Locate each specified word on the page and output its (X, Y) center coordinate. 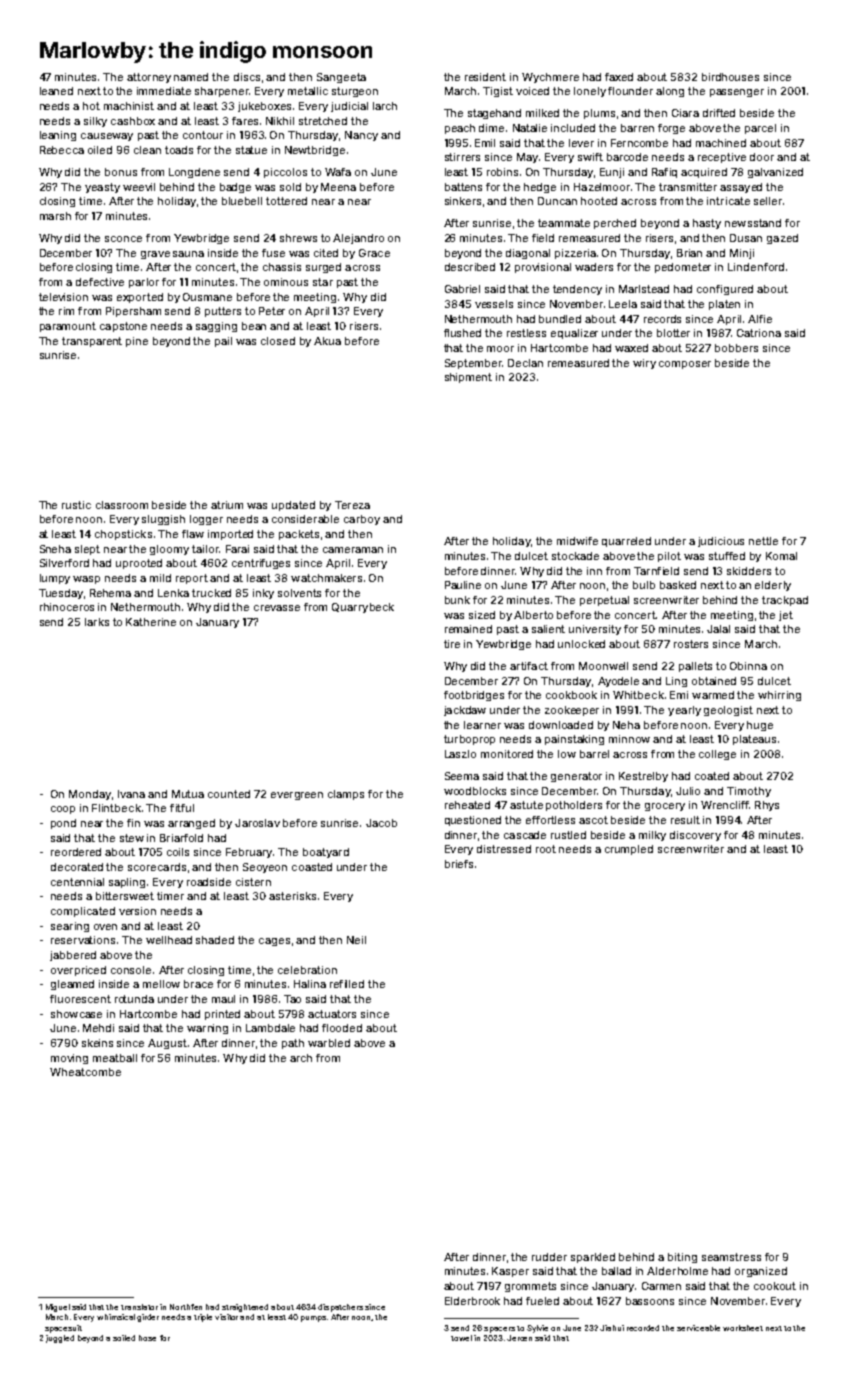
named (191, 77)
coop (63, 810)
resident (485, 77)
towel (461, 1338)
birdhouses (730, 77)
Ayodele (618, 682)
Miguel (58, 1308)
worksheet (743, 1328)
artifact (529, 666)
